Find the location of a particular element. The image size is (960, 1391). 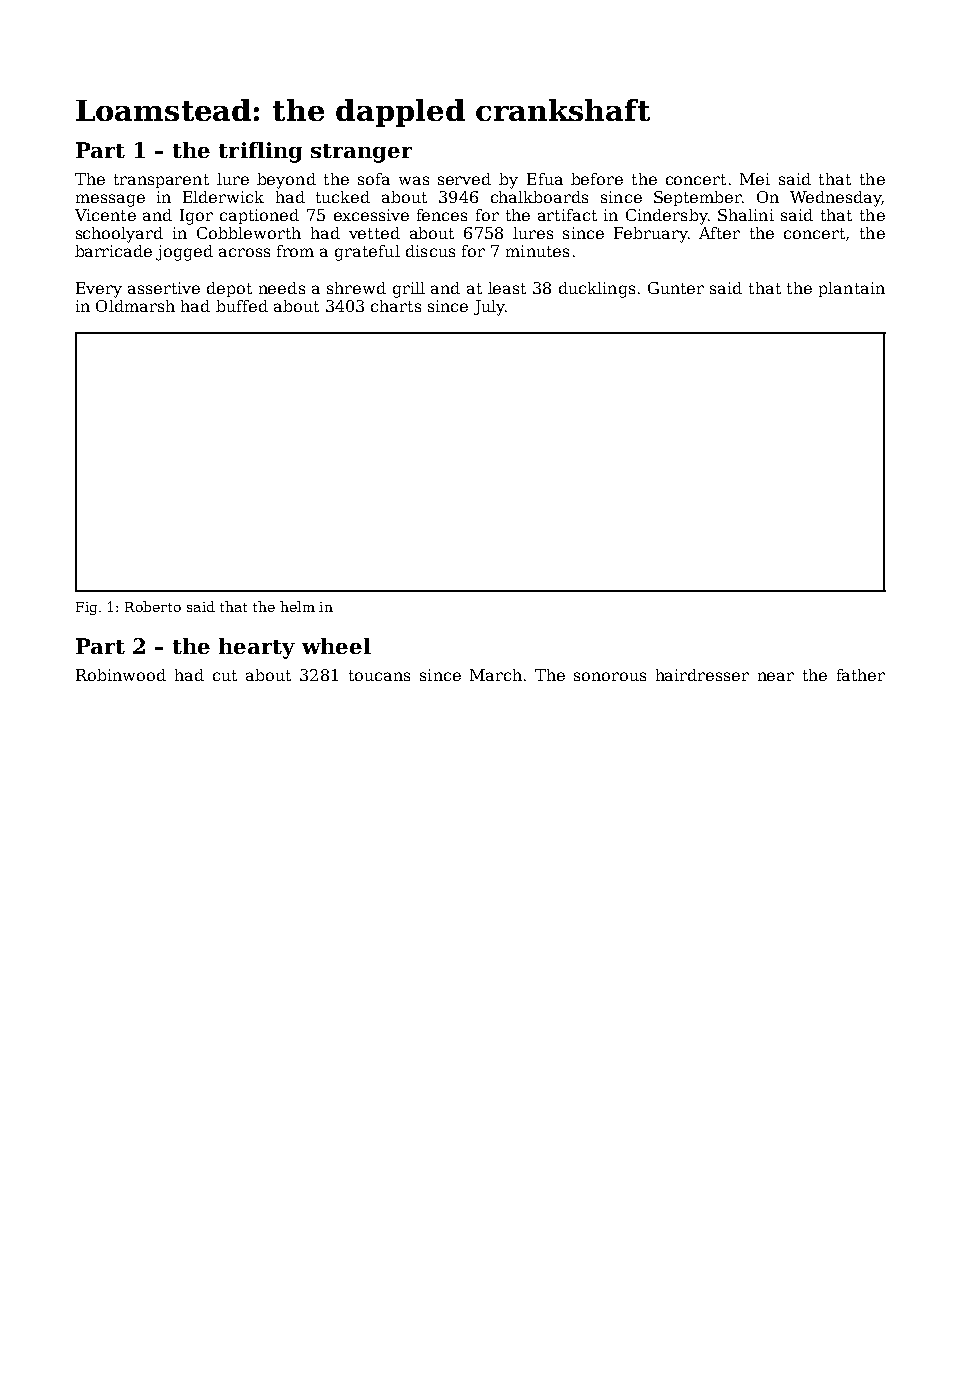

Oldmarsh is located at coordinates (135, 306).
